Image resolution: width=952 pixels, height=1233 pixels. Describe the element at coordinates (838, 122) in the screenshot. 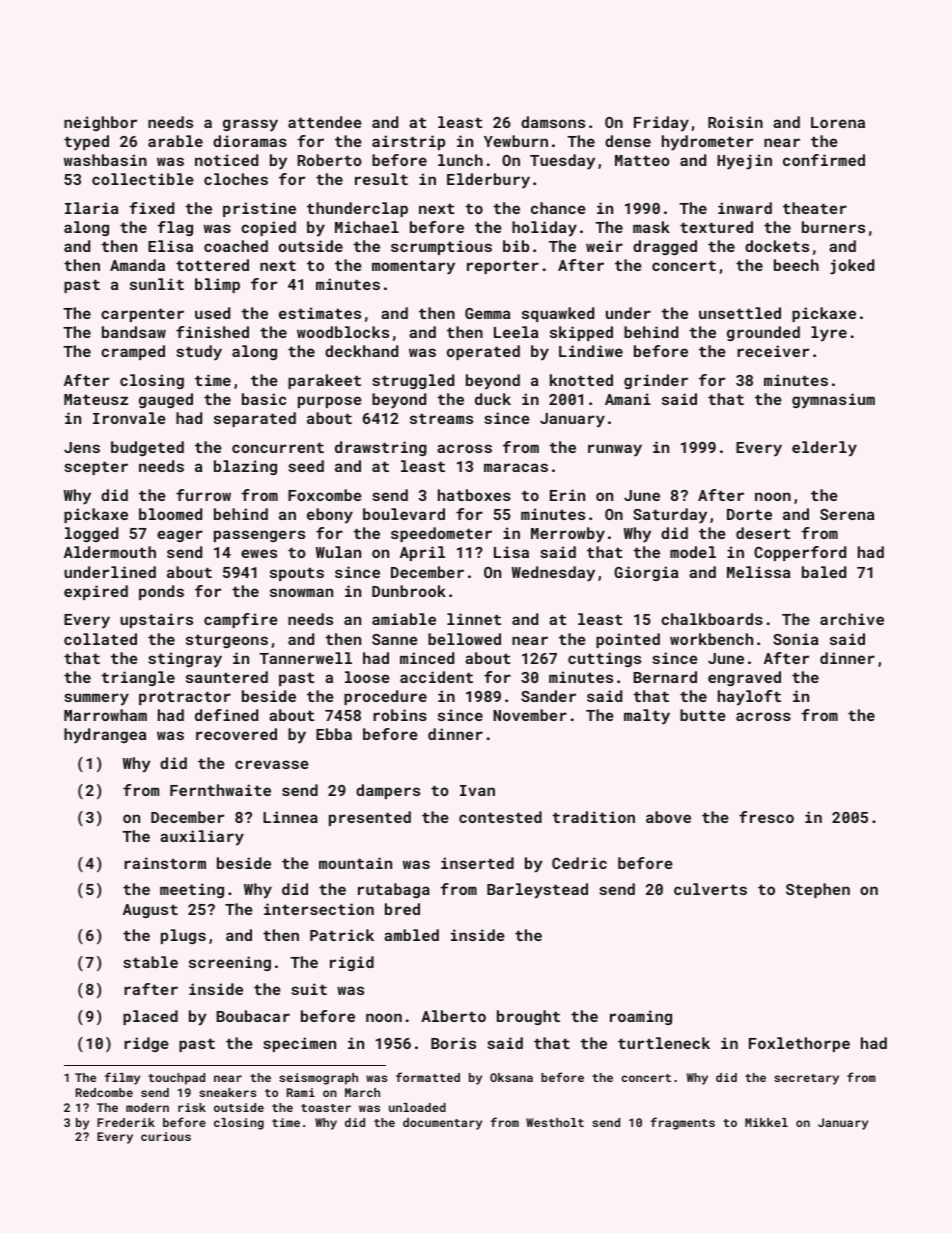

I see `Lorena` at that location.
